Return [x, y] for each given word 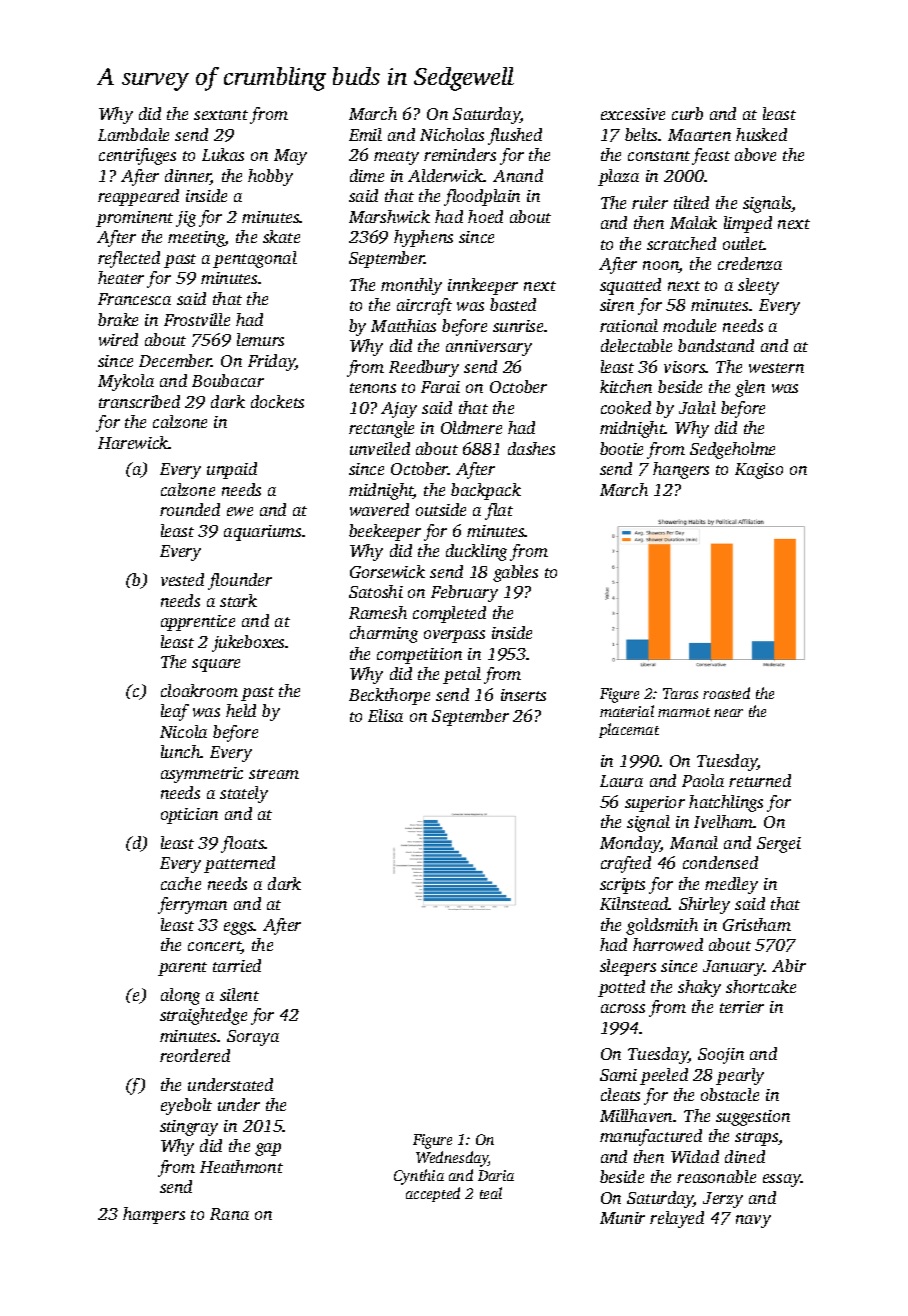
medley [731, 885]
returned [760, 780]
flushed [515, 136]
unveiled [380, 448]
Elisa [385, 715]
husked [761, 134]
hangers [681, 470]
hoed [485, 216]
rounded [190, 509]
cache [181, 883]
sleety [758, 286]
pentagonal [255, 259]
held [241, 710]
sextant [221, 115]
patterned [239, 864]
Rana [229, 1214]
